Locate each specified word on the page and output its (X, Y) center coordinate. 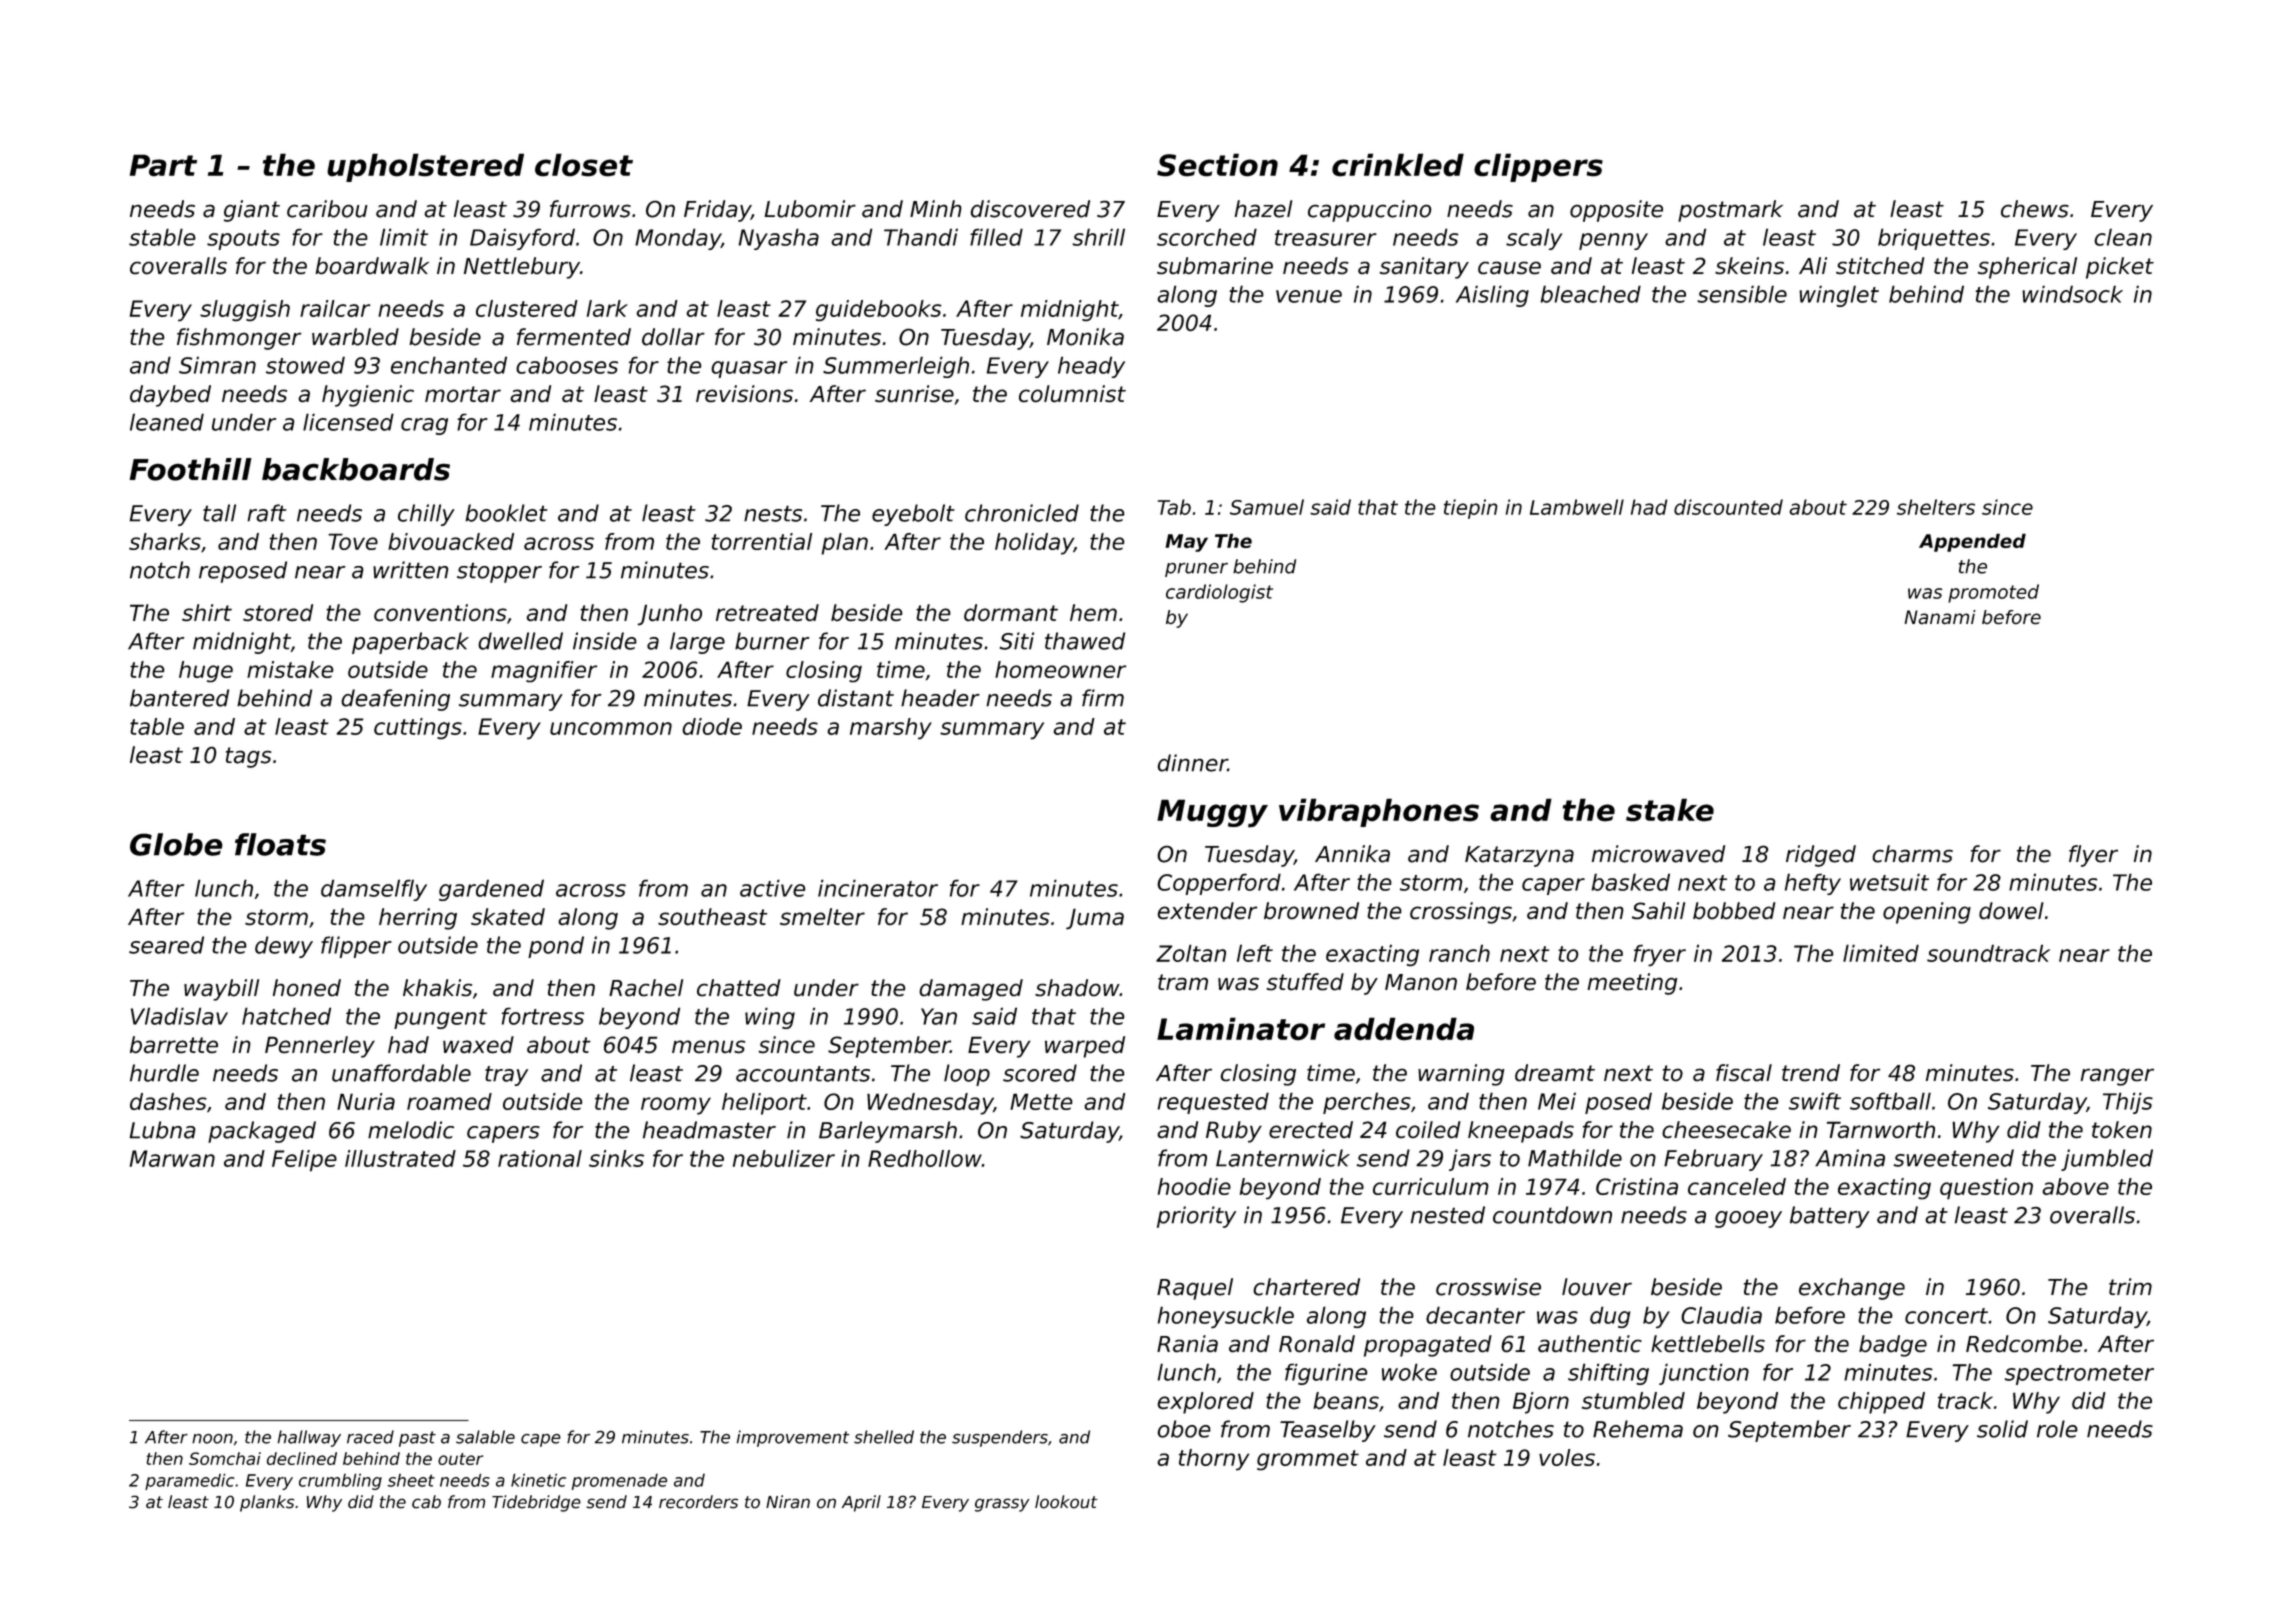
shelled (884, 1437)
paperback (410, 643)
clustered (527, 308)
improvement (793, 1438)
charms (1912, 854)
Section (1217, 165)
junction (1704, 1374)
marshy (891, 728)
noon (212, 1439)
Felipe (304, 1161)
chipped (1881, 1403)
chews (2035, 209)
